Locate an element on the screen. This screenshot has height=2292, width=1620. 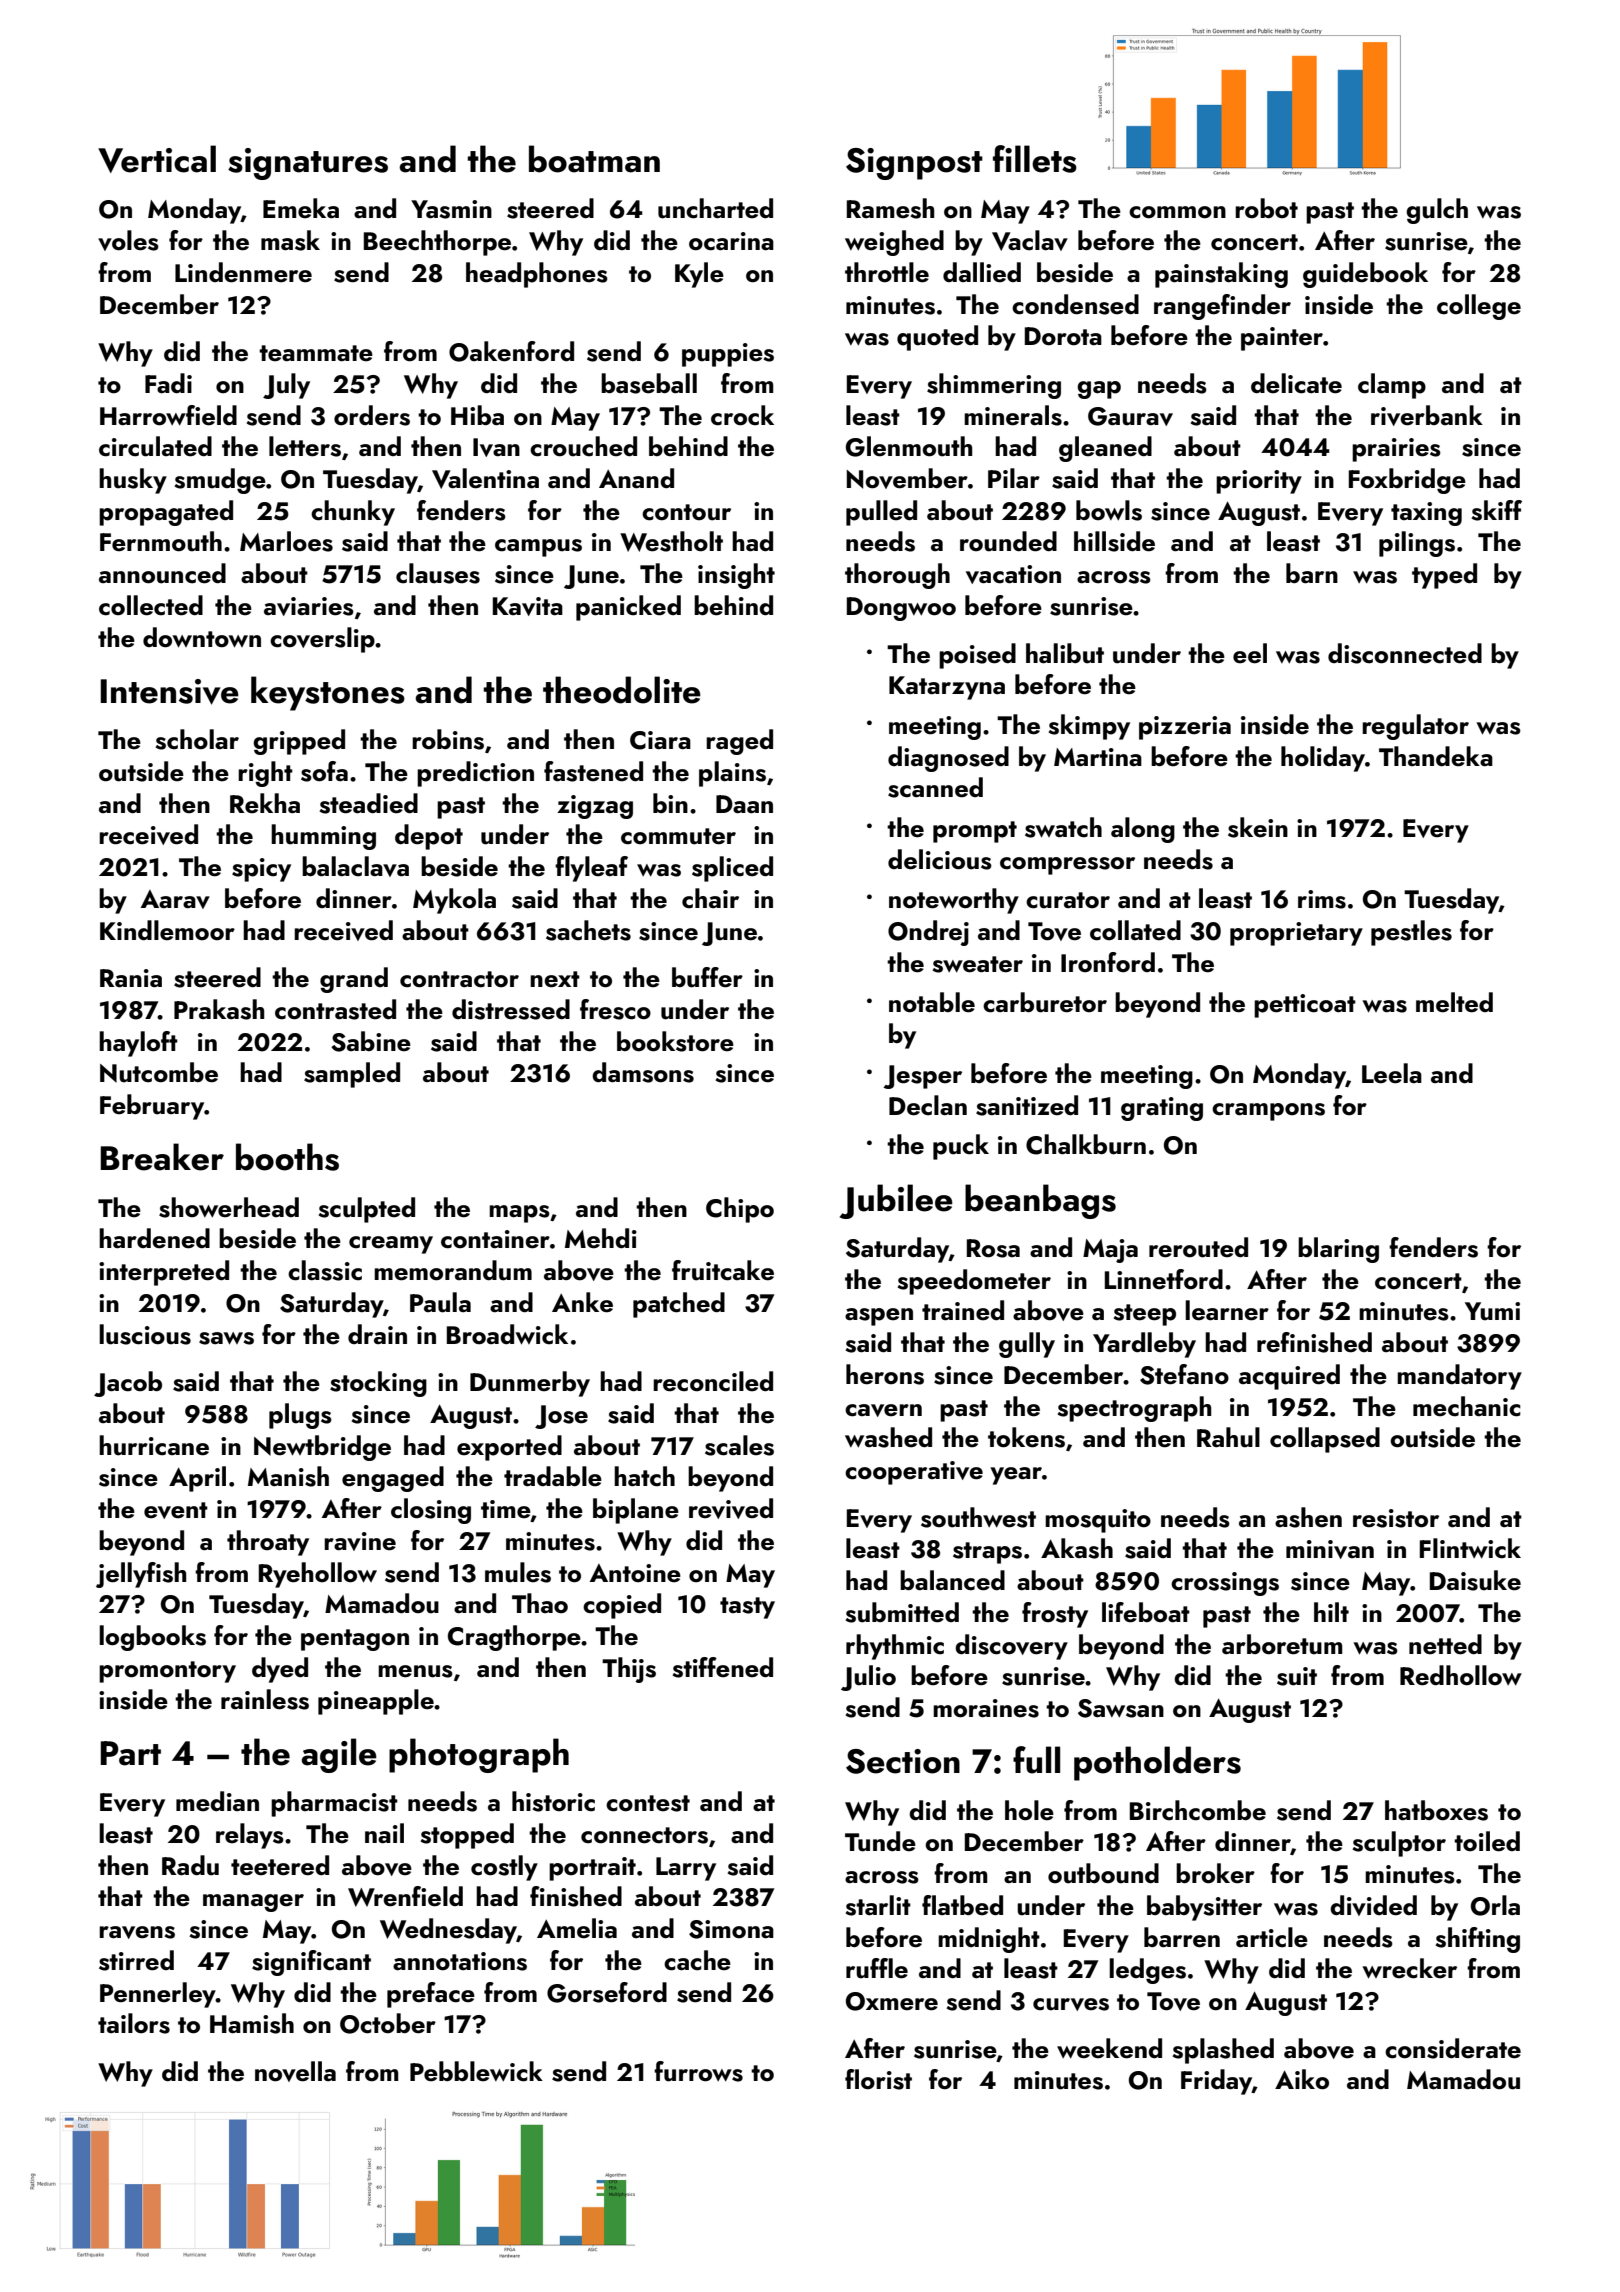
Pebblewick is located at coordinates (476, 2071).
